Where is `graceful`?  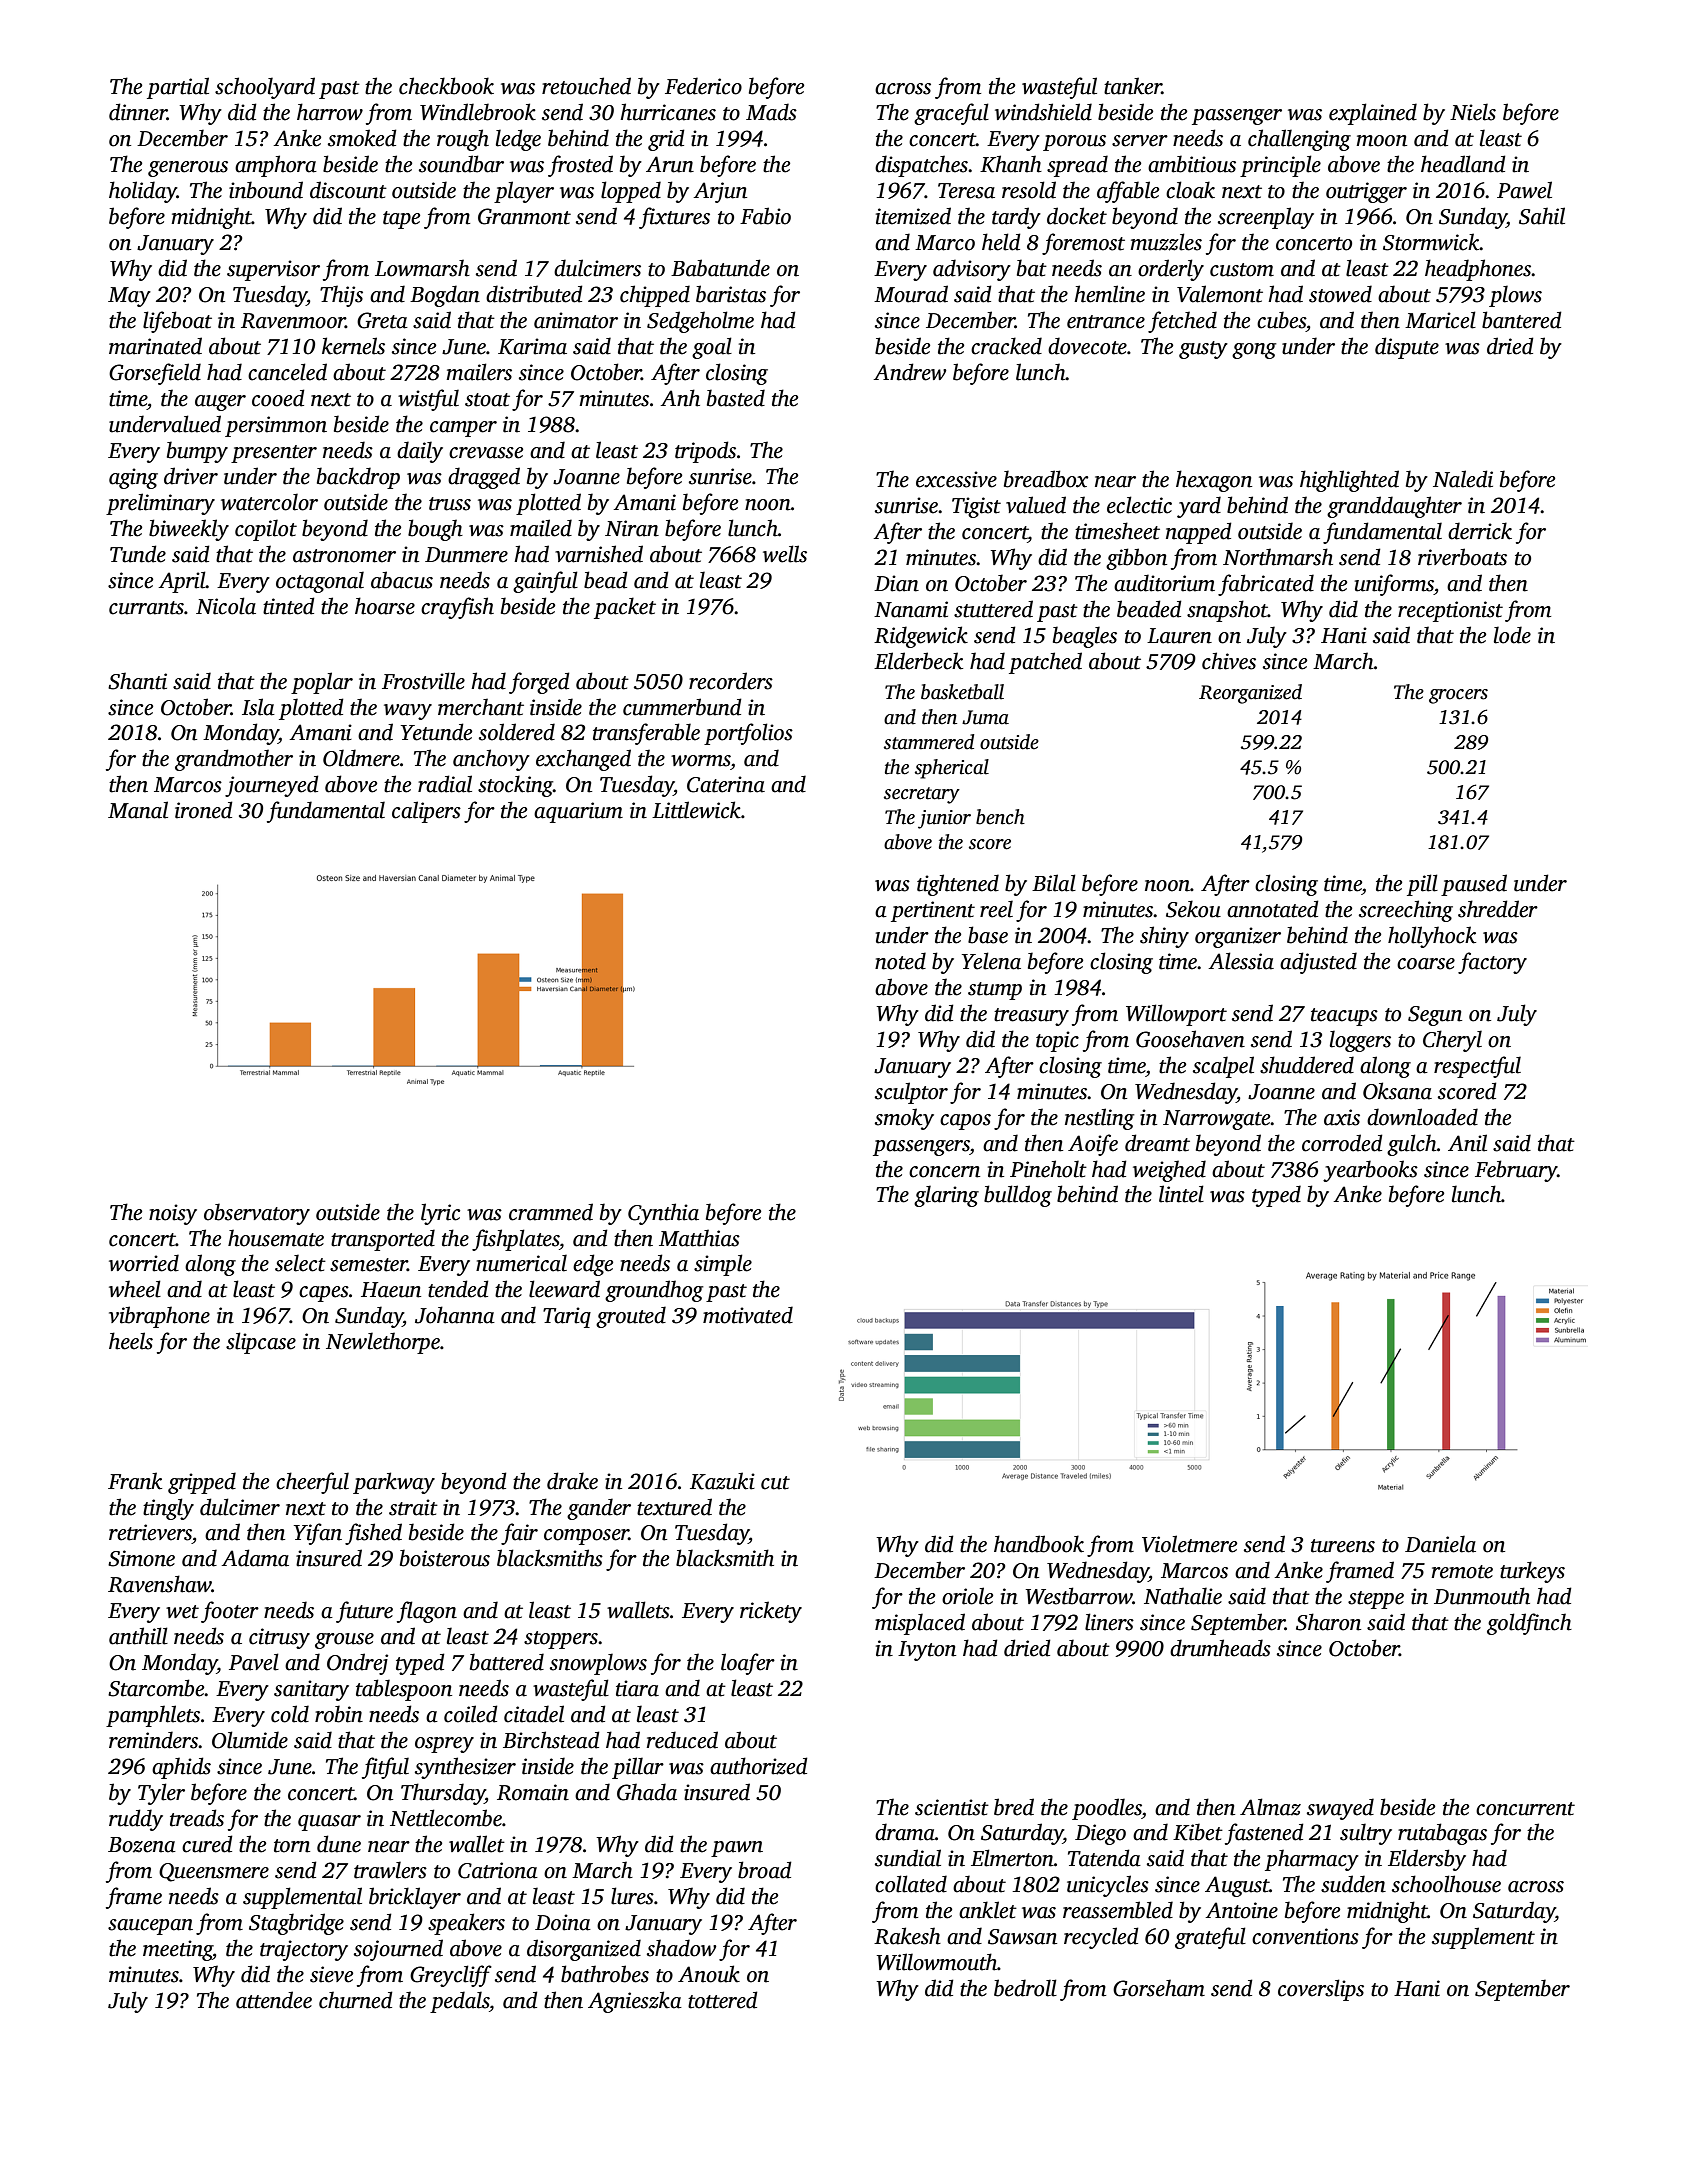
graceful is located at coordinates (951, 114).
